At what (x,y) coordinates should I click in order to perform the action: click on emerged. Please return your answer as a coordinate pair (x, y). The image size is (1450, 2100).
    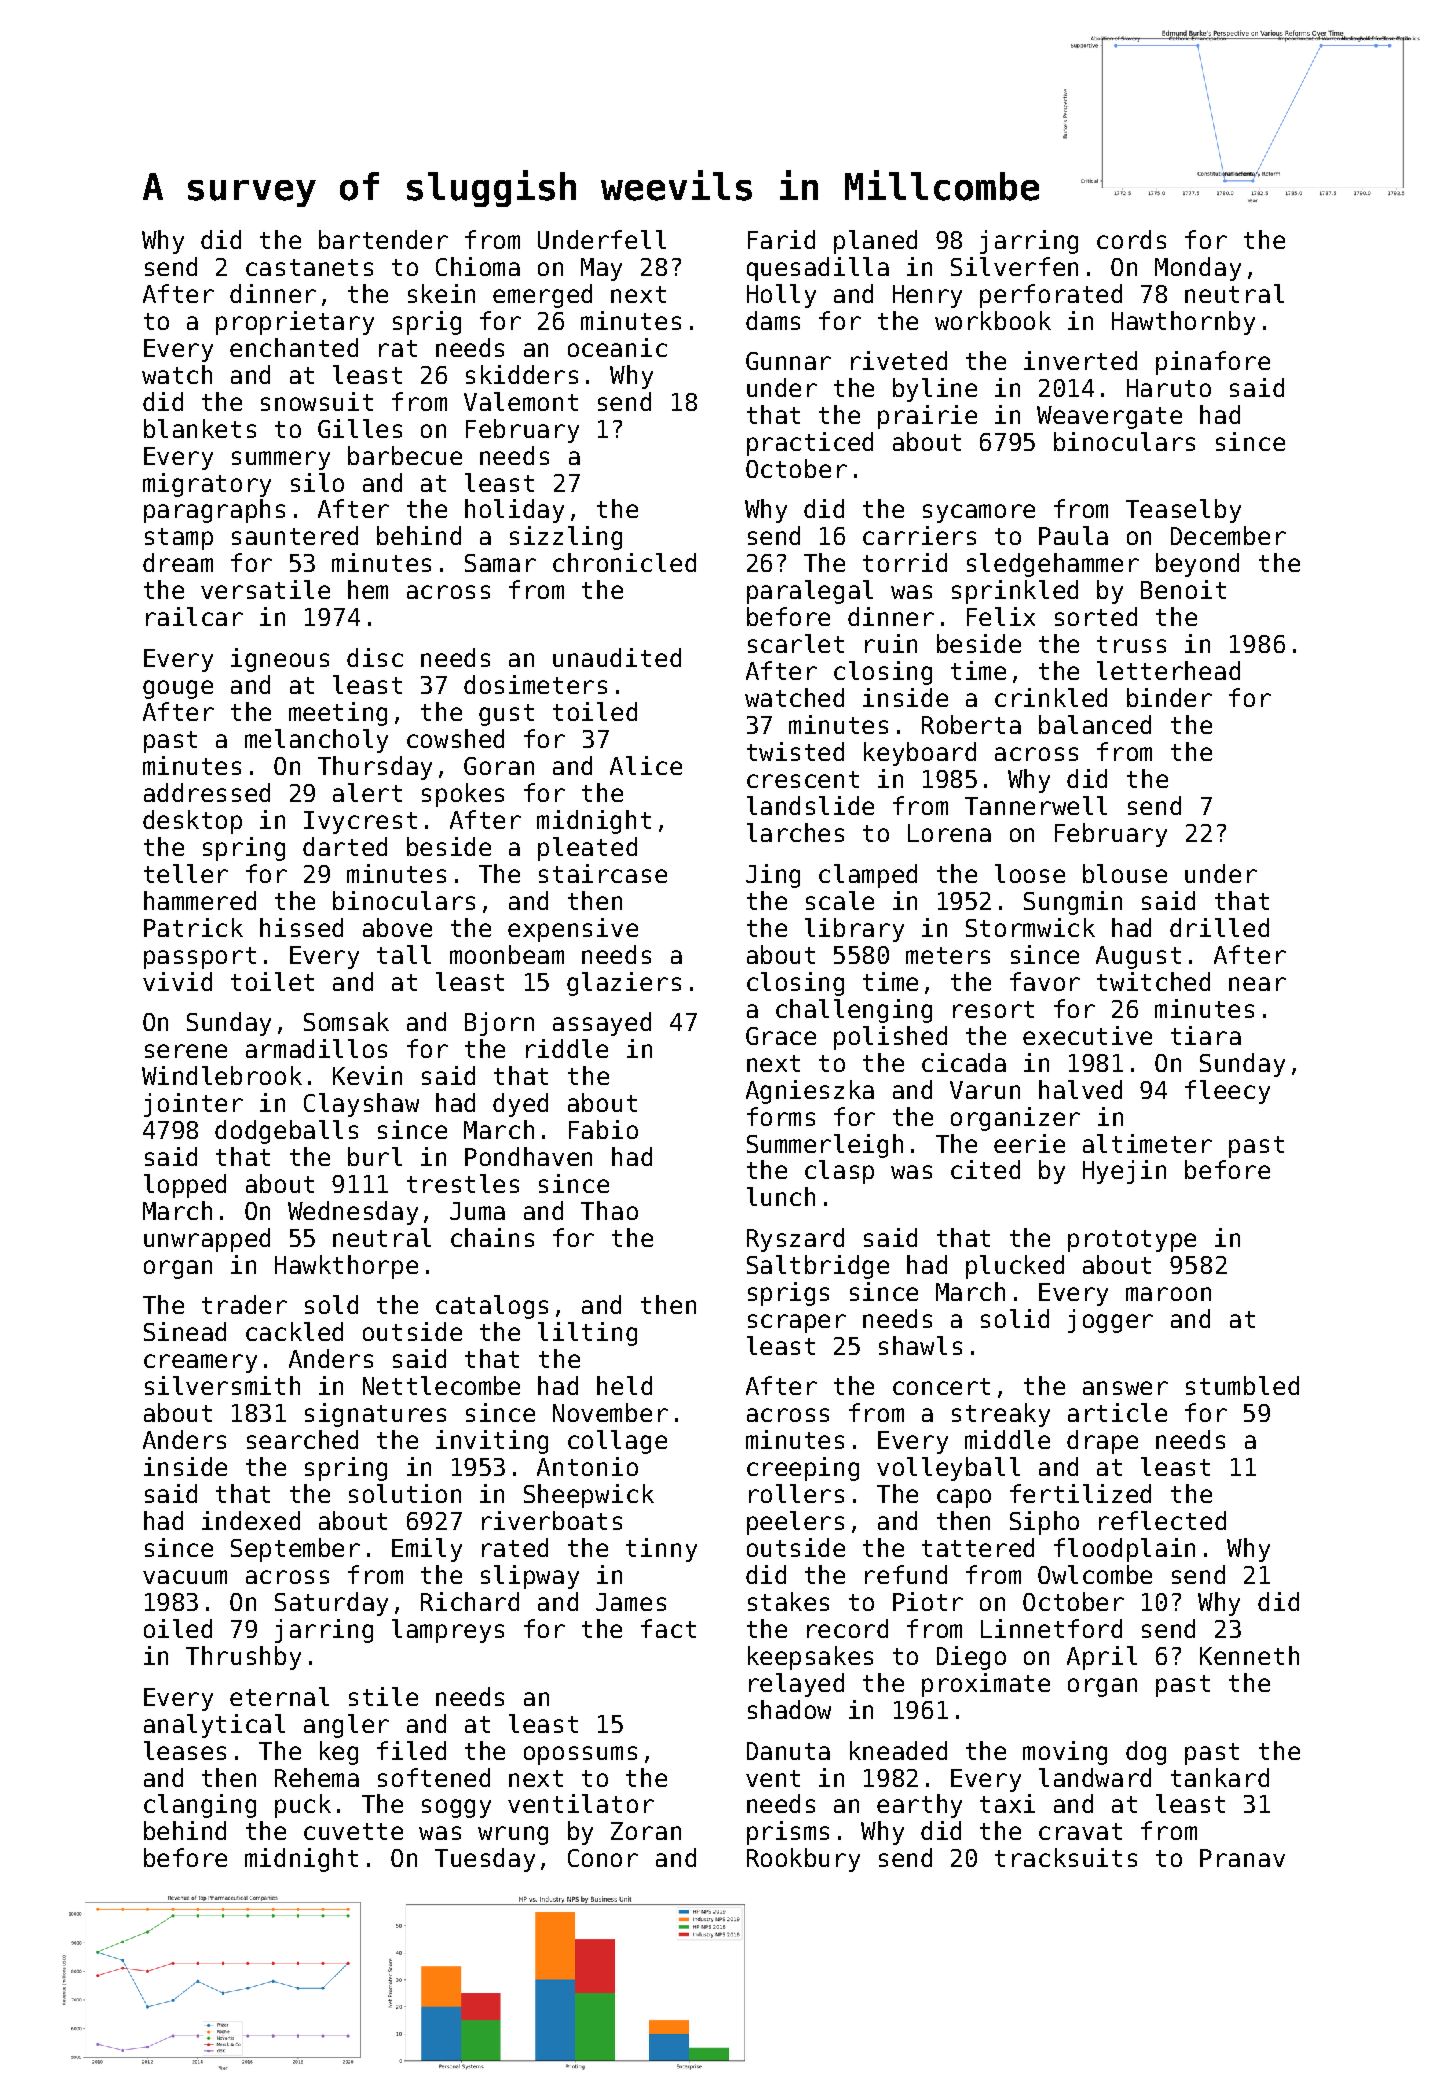
    Looking at the image, I should click on (542, 296).
